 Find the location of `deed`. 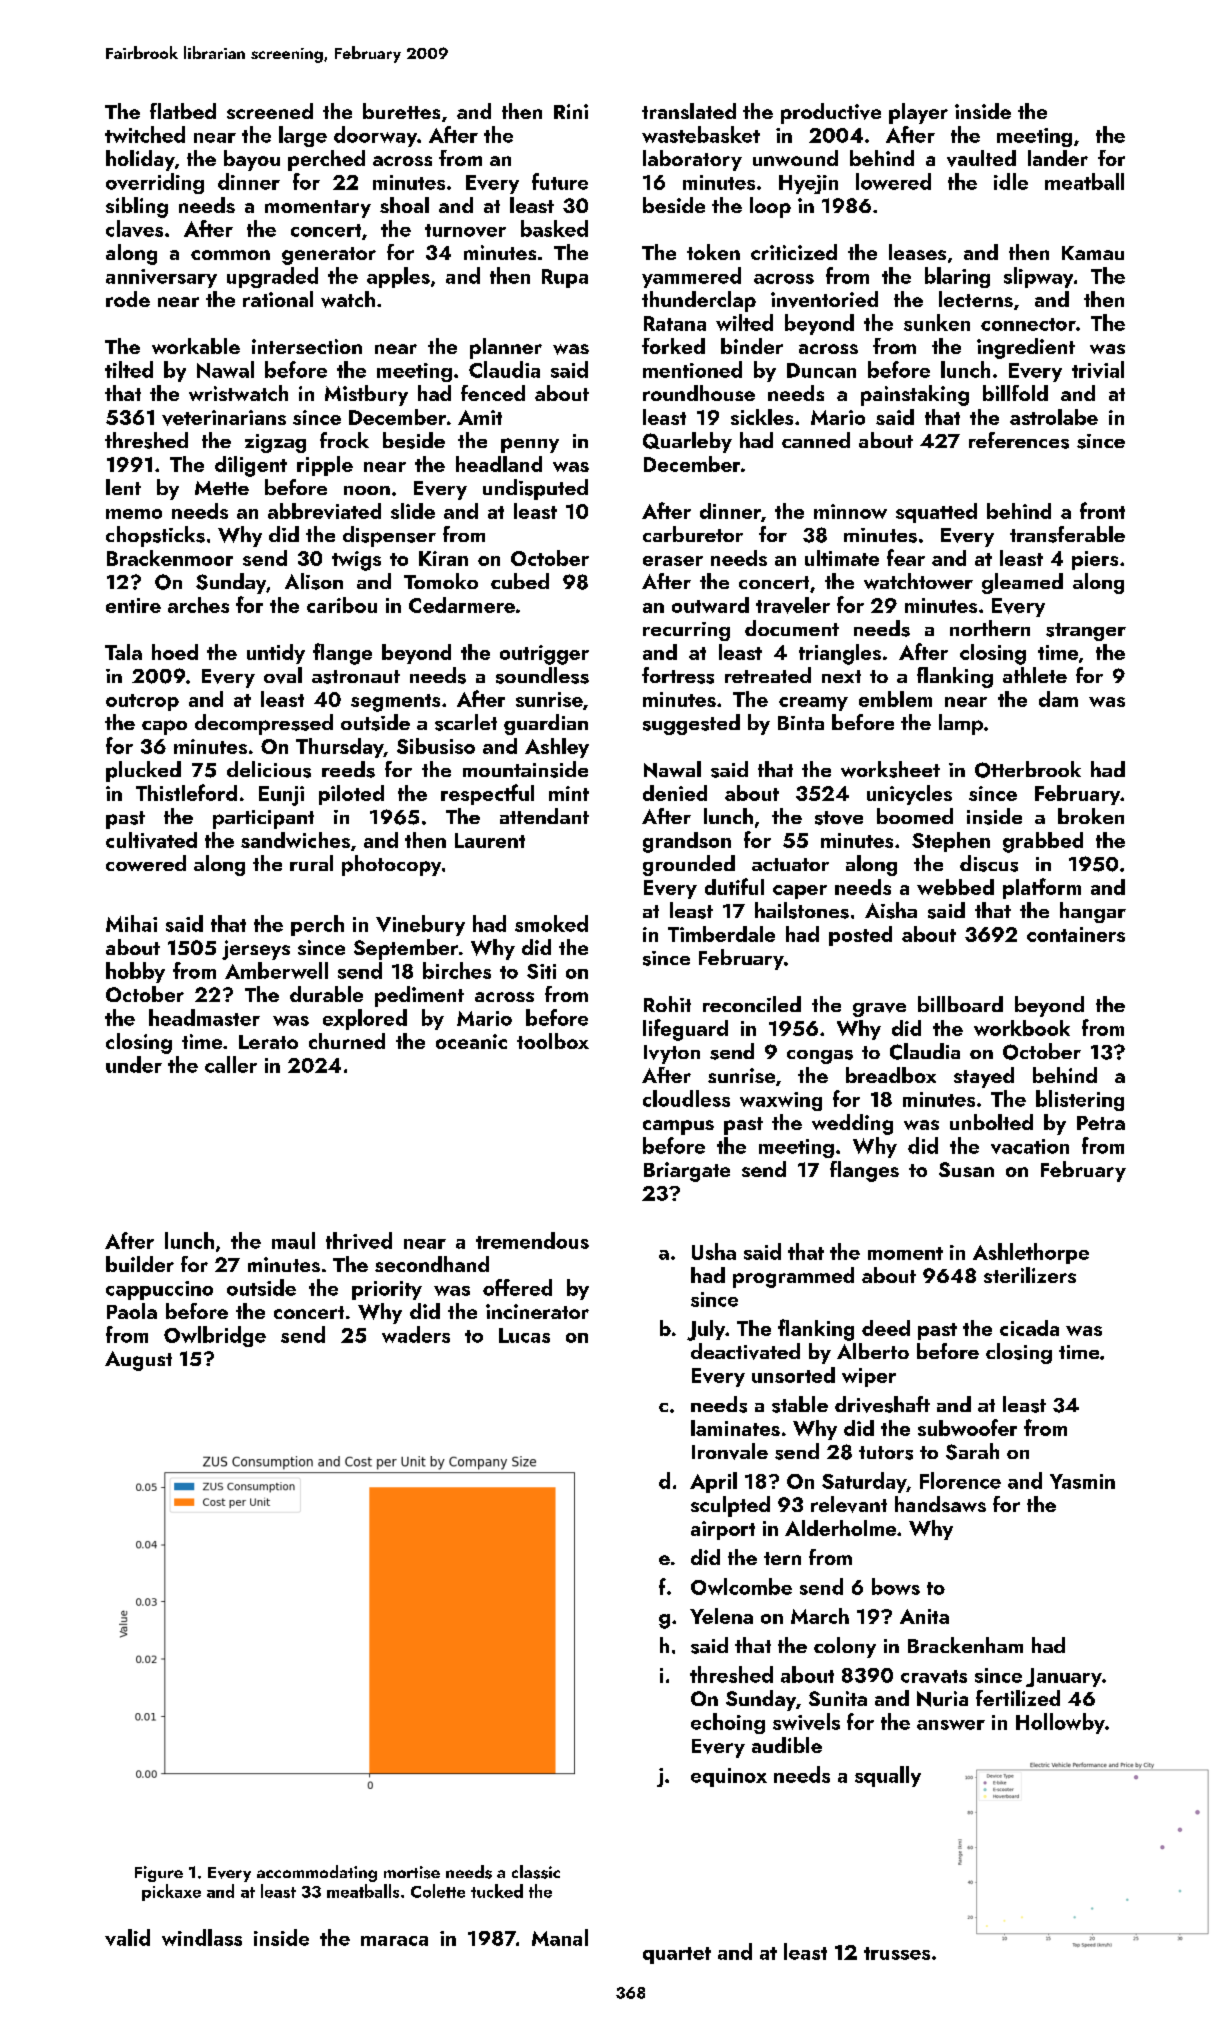

deed is located at coordinates (886, 1328).
